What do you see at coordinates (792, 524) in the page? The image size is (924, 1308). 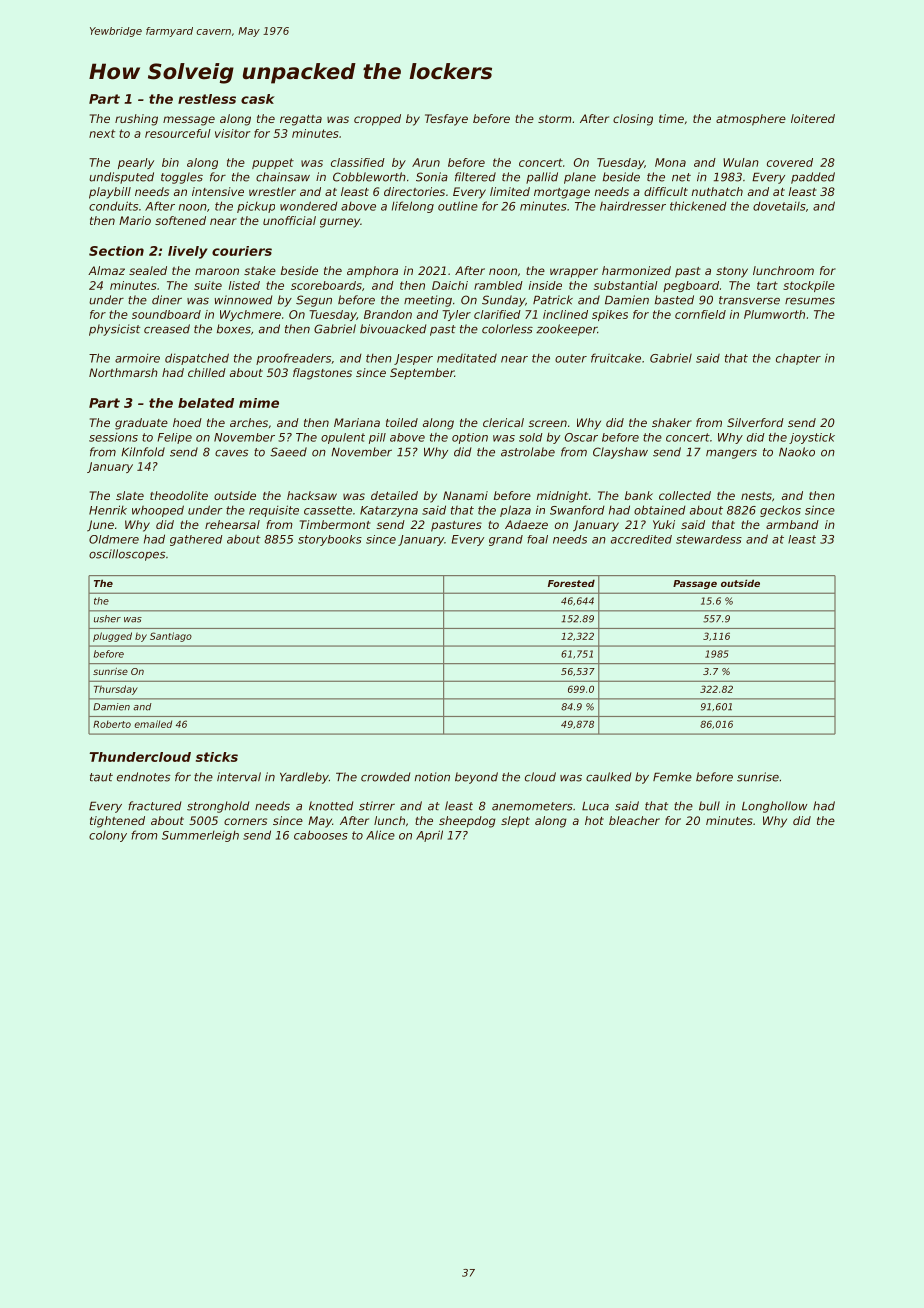 I see `armband` at bounding box center [792, 524].
